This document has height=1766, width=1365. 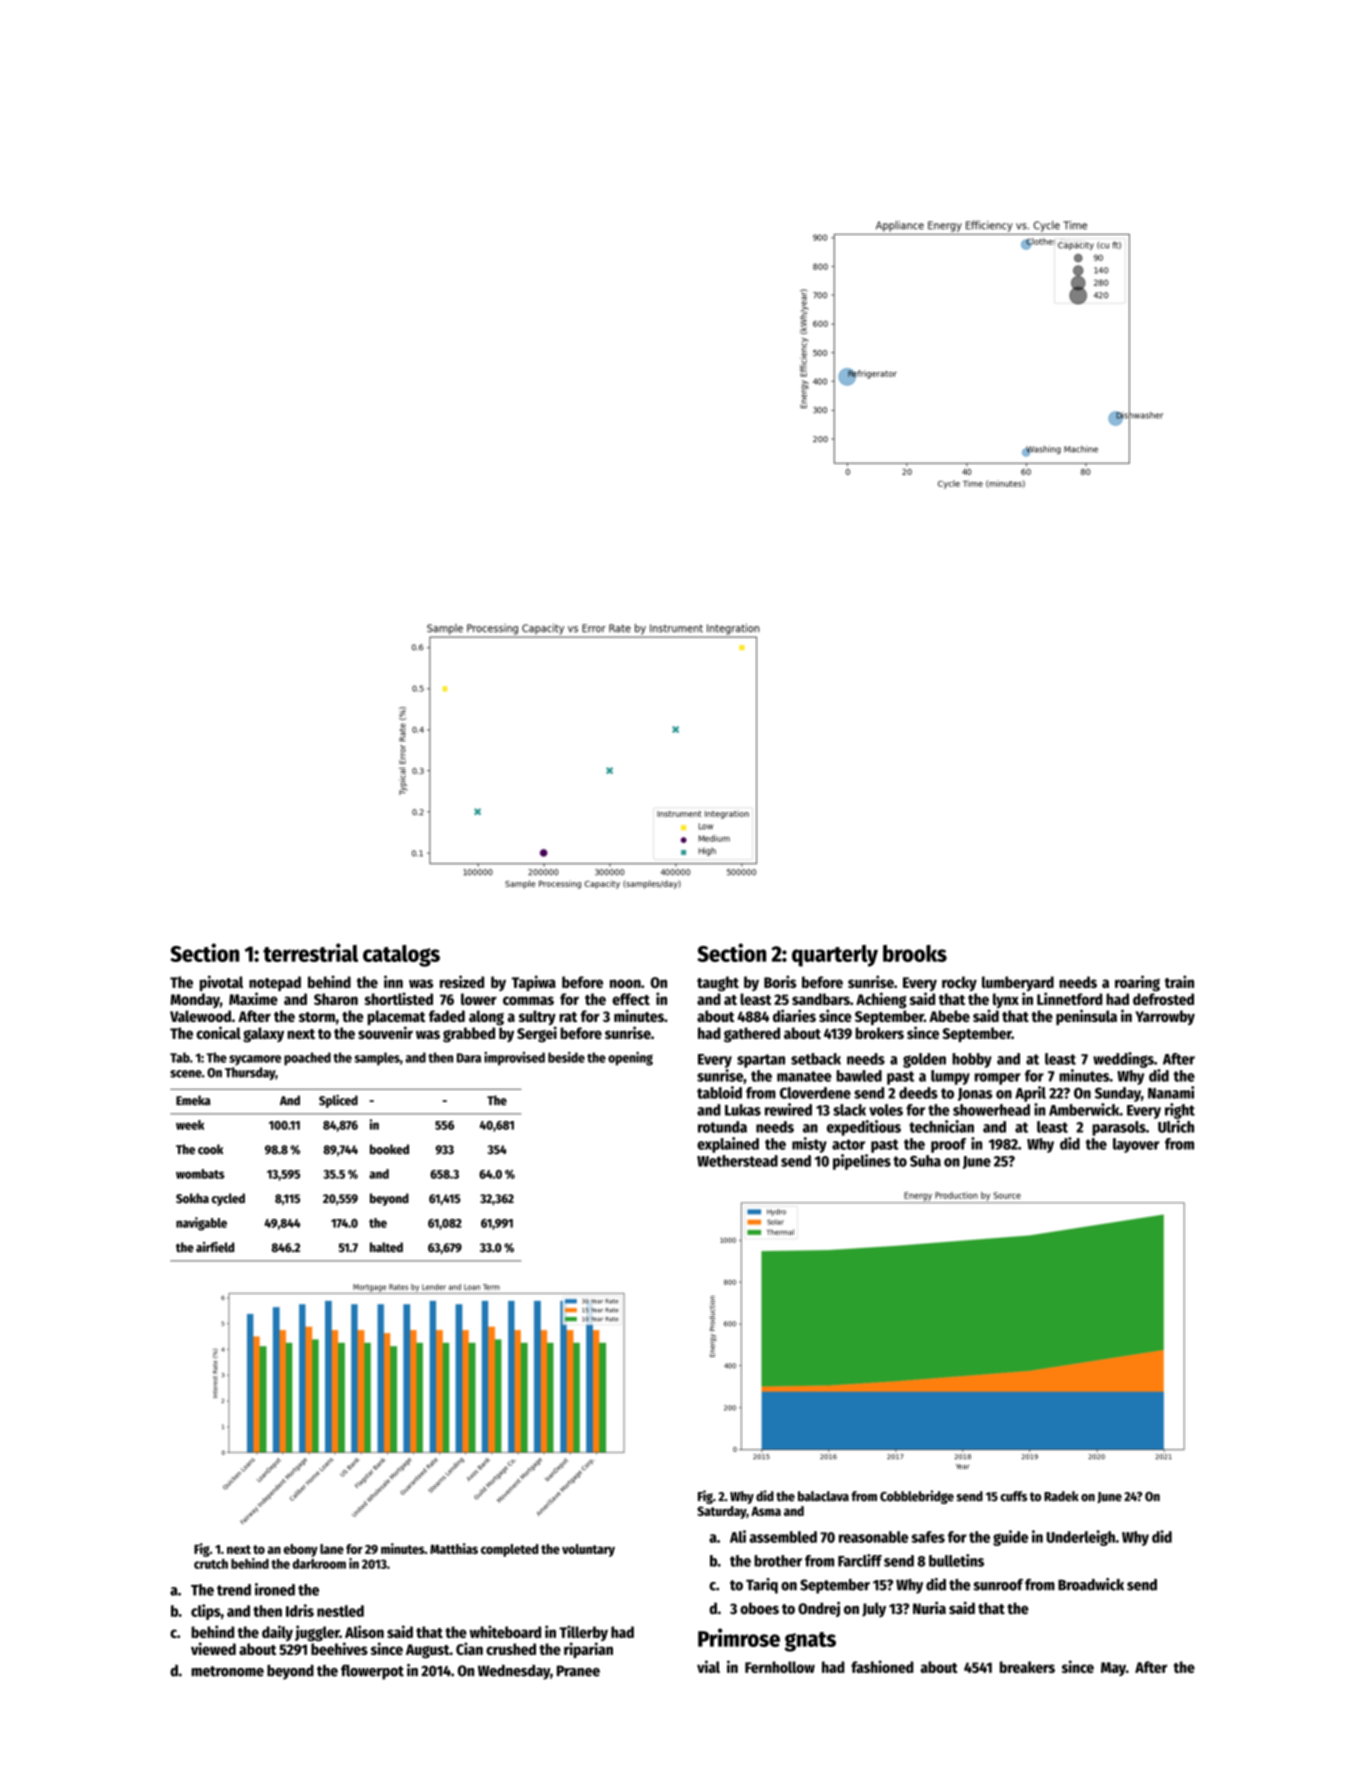 What do you see at coordinates (401, 956) in the document?
I see `catalogs` at bounding box center [401, 956].
